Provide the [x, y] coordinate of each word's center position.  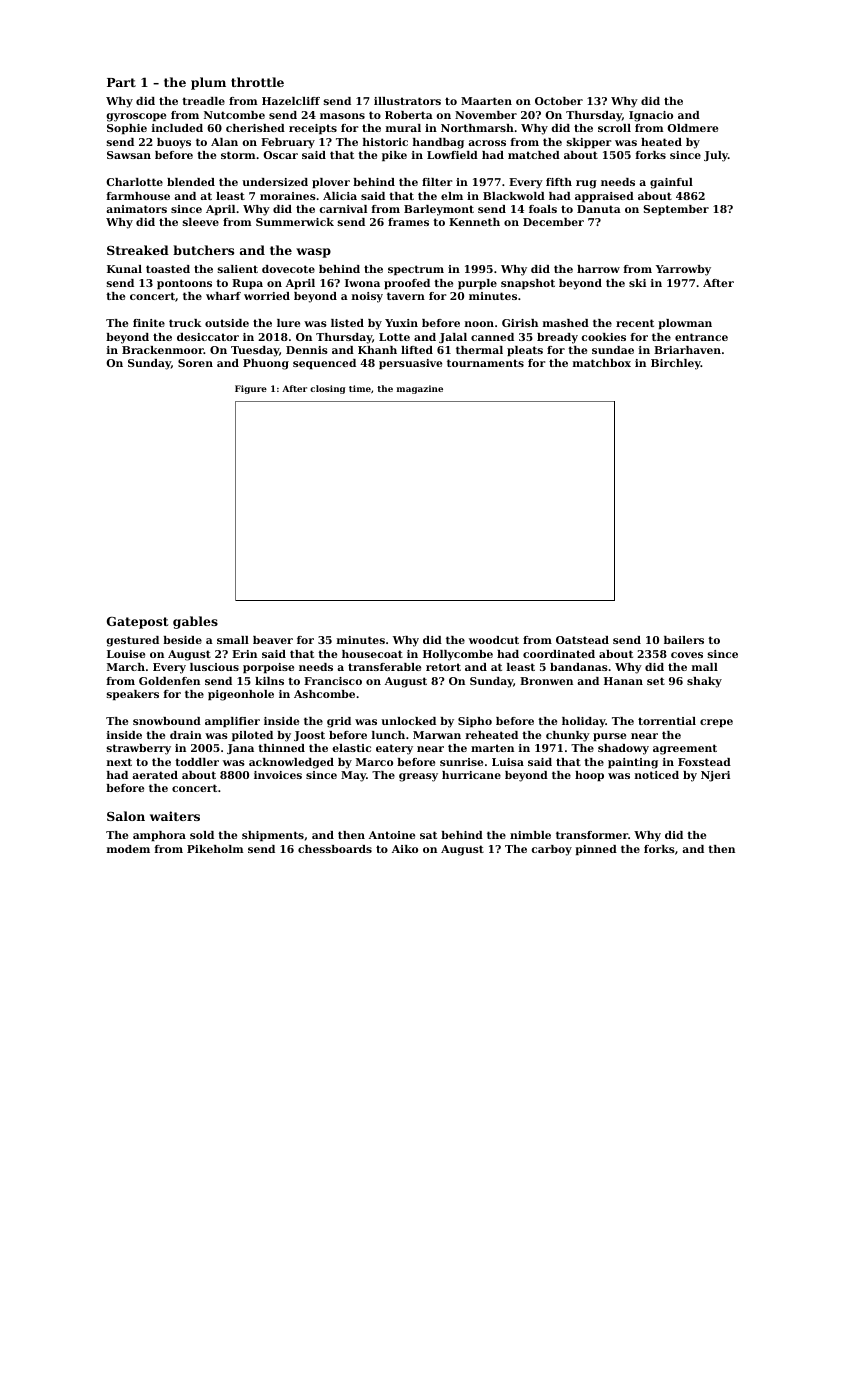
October [559, 101]
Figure [251, 389]
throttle [257, 82]
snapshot [528, 284]
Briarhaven [687, 350]
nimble [530, 835]
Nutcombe [234, 115]
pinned [596, 850]
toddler [197, 762]
